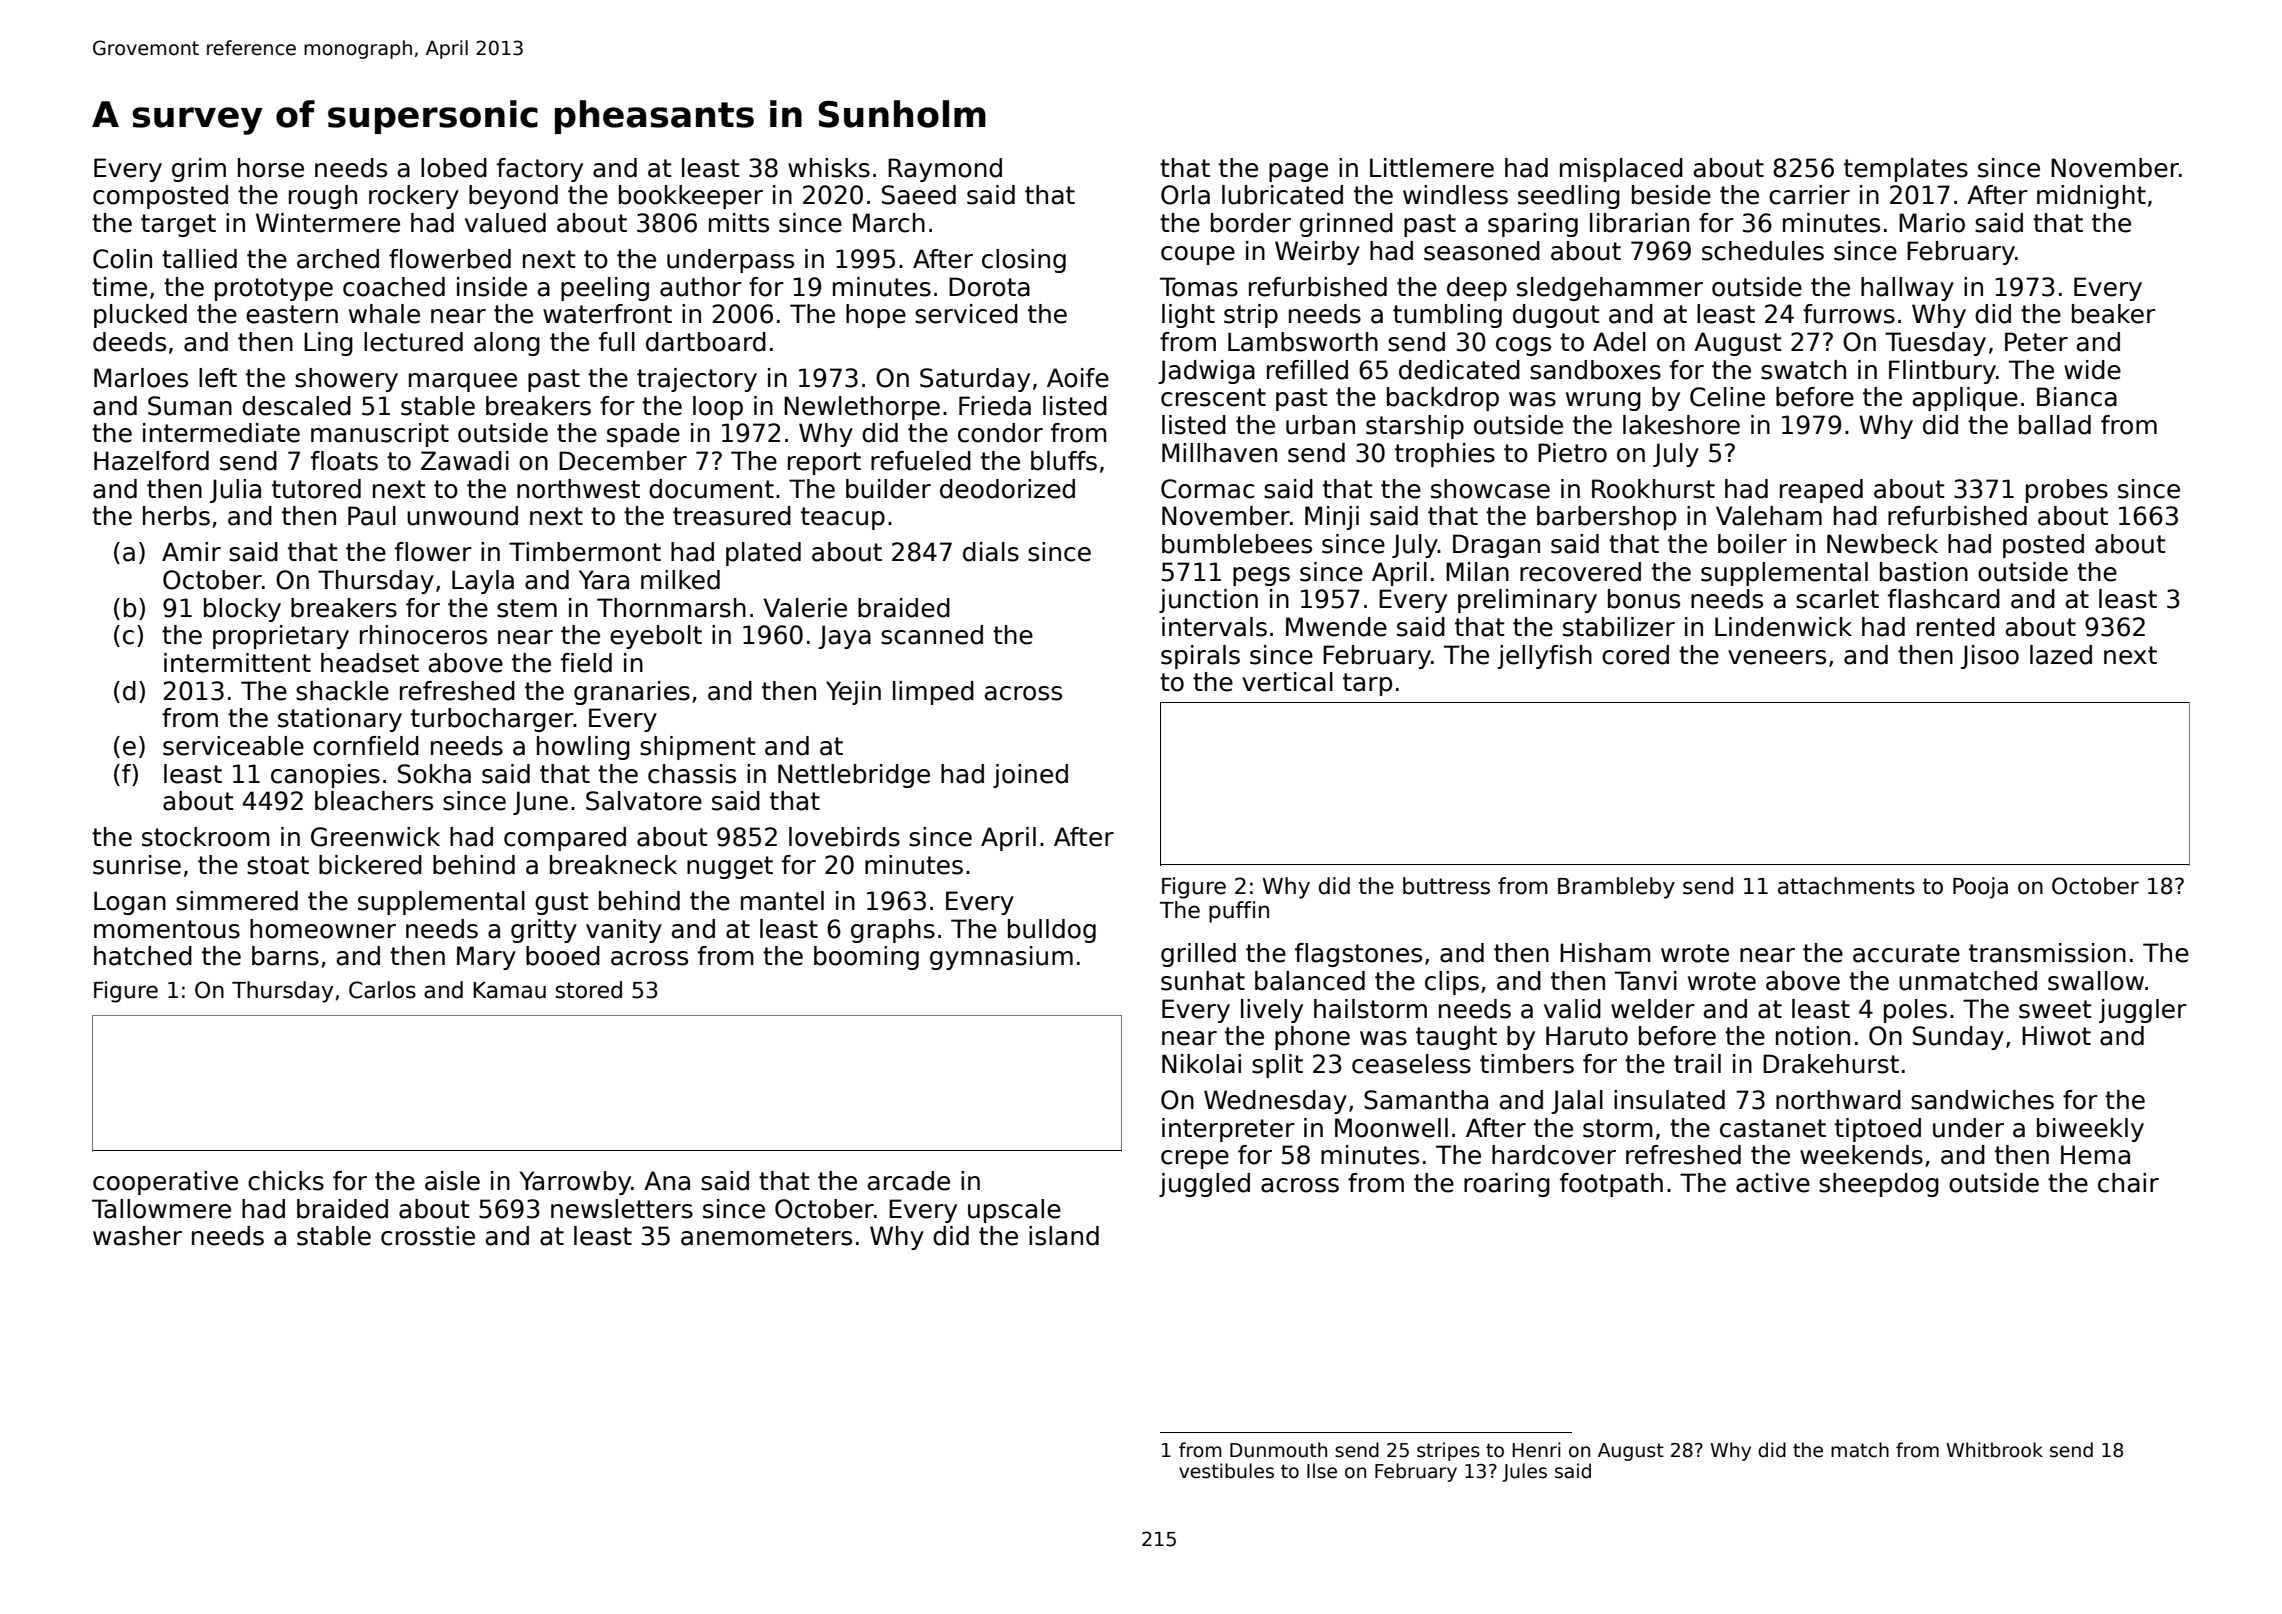 The image size is (2282, 1614). I want to click on Jules, so click(1524, 1472).
